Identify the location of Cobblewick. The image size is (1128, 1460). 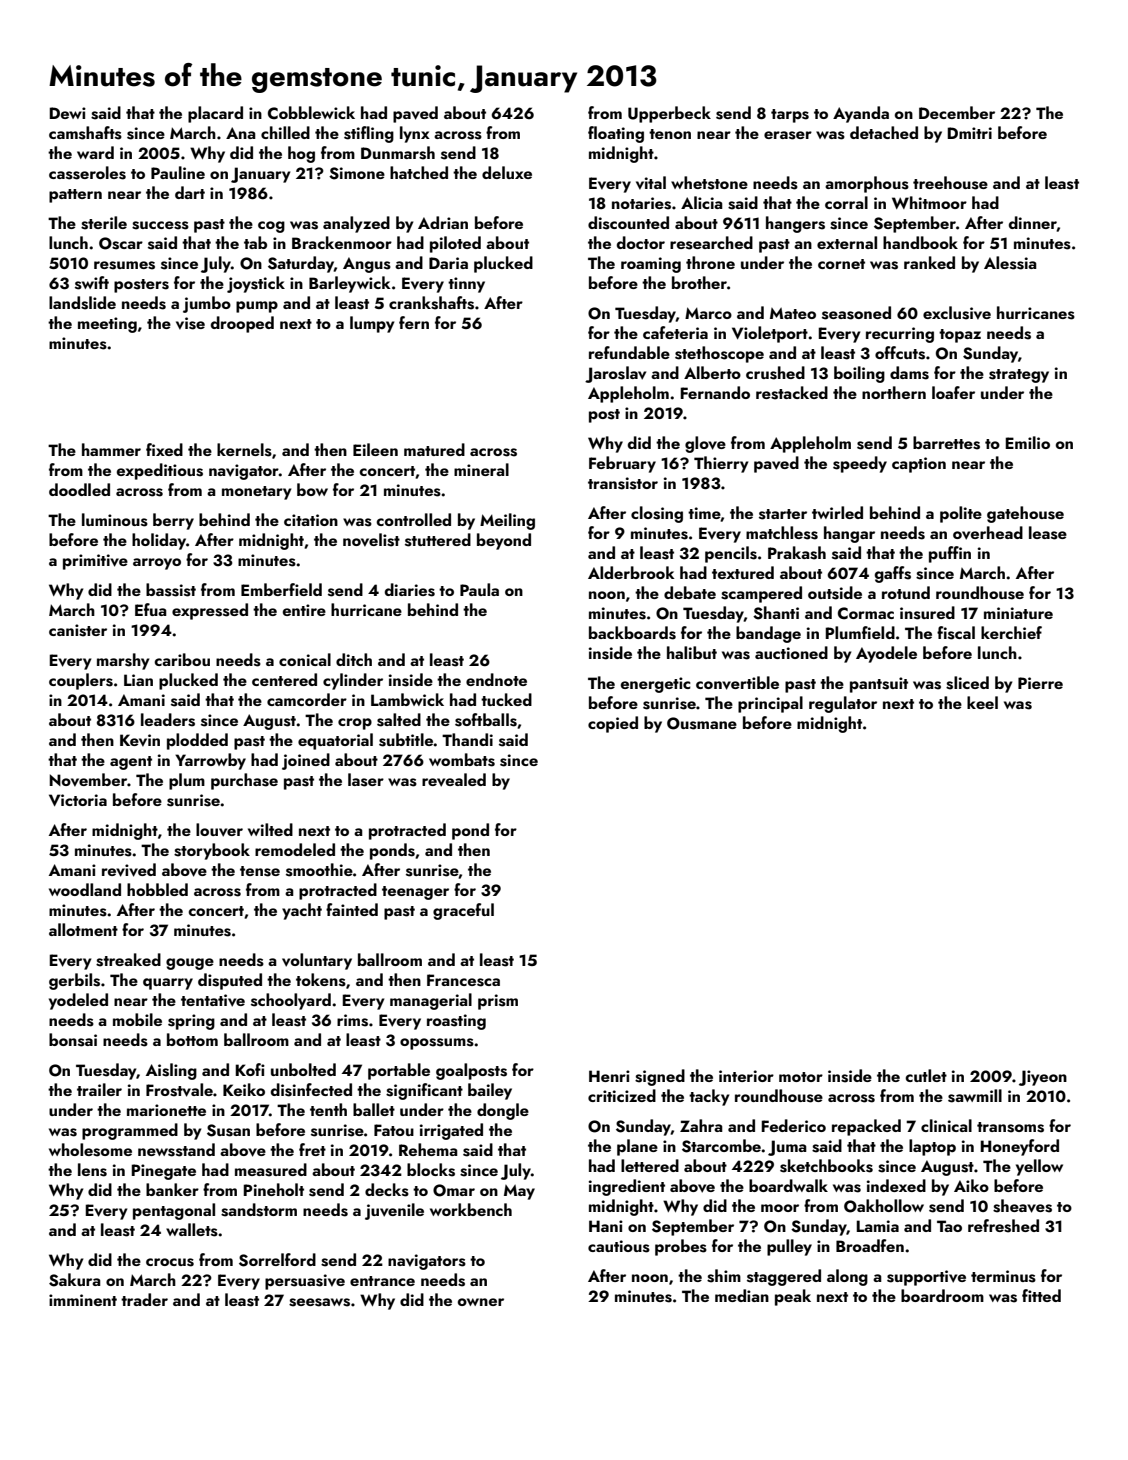
(311, 113).
